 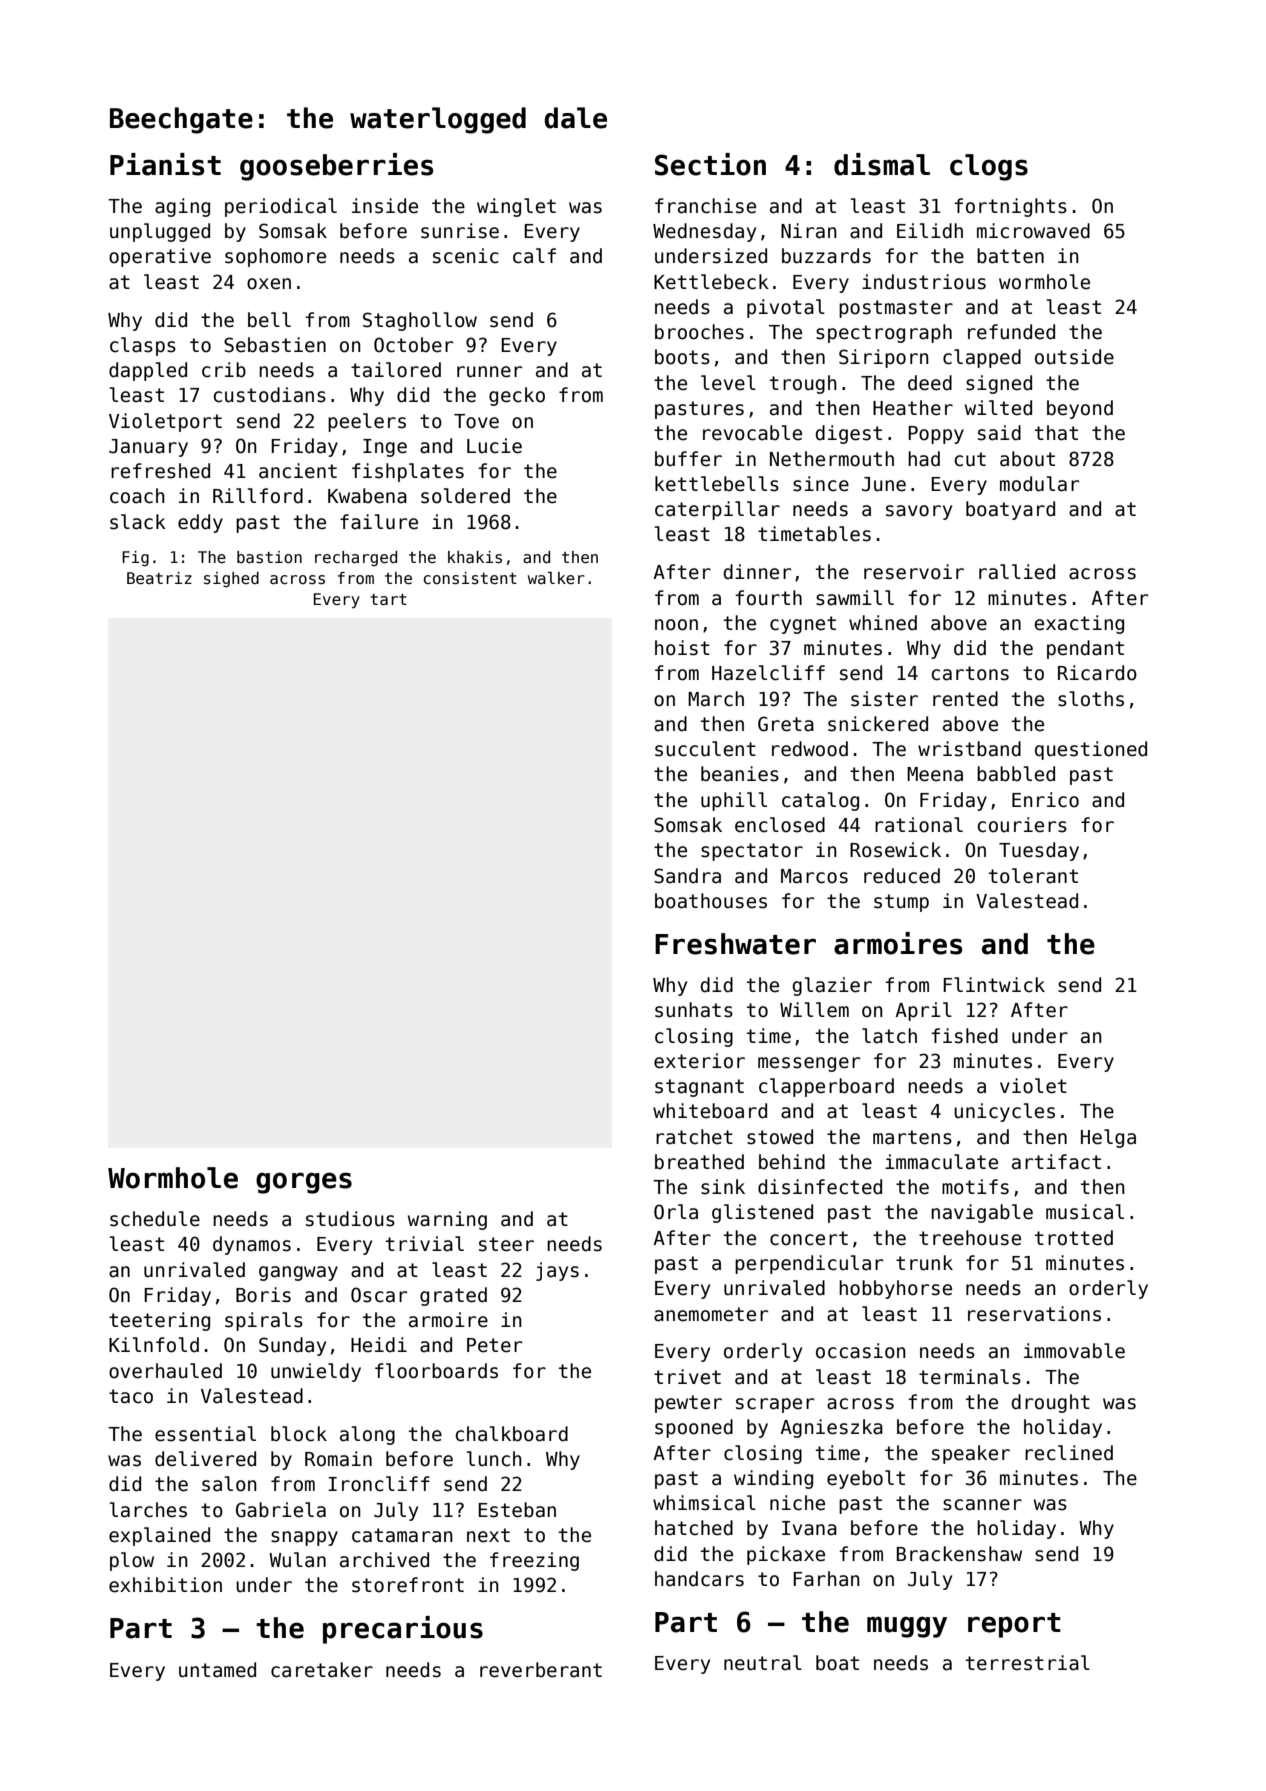 I want to click on immovable, so click(x=1074, y=1351).
